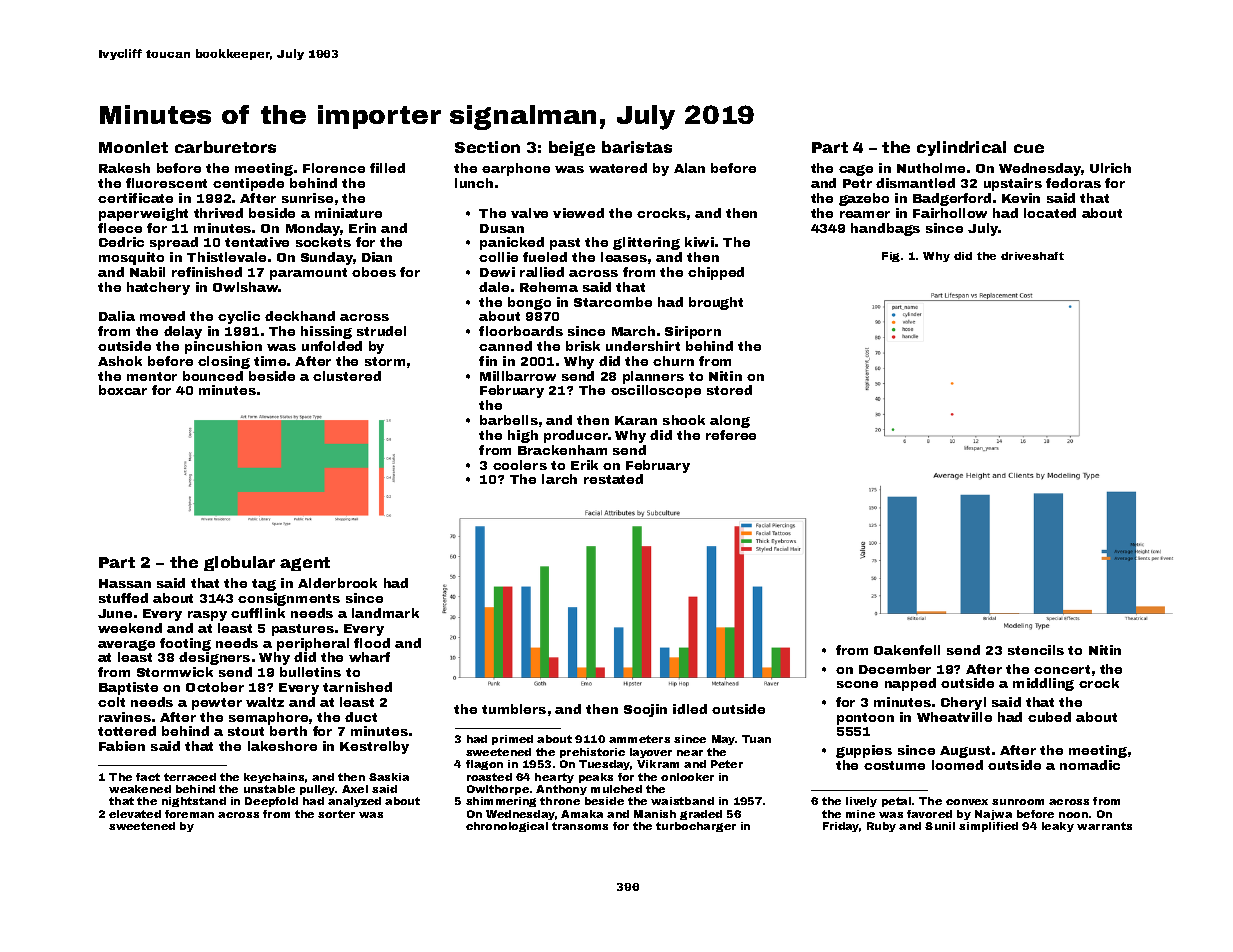 Image resolution: width=1233 pixels, height=952 pixels. What do you see at coordinates (645, 710) in the page?
I see `Soojin` at bounding box center [645, 710].
